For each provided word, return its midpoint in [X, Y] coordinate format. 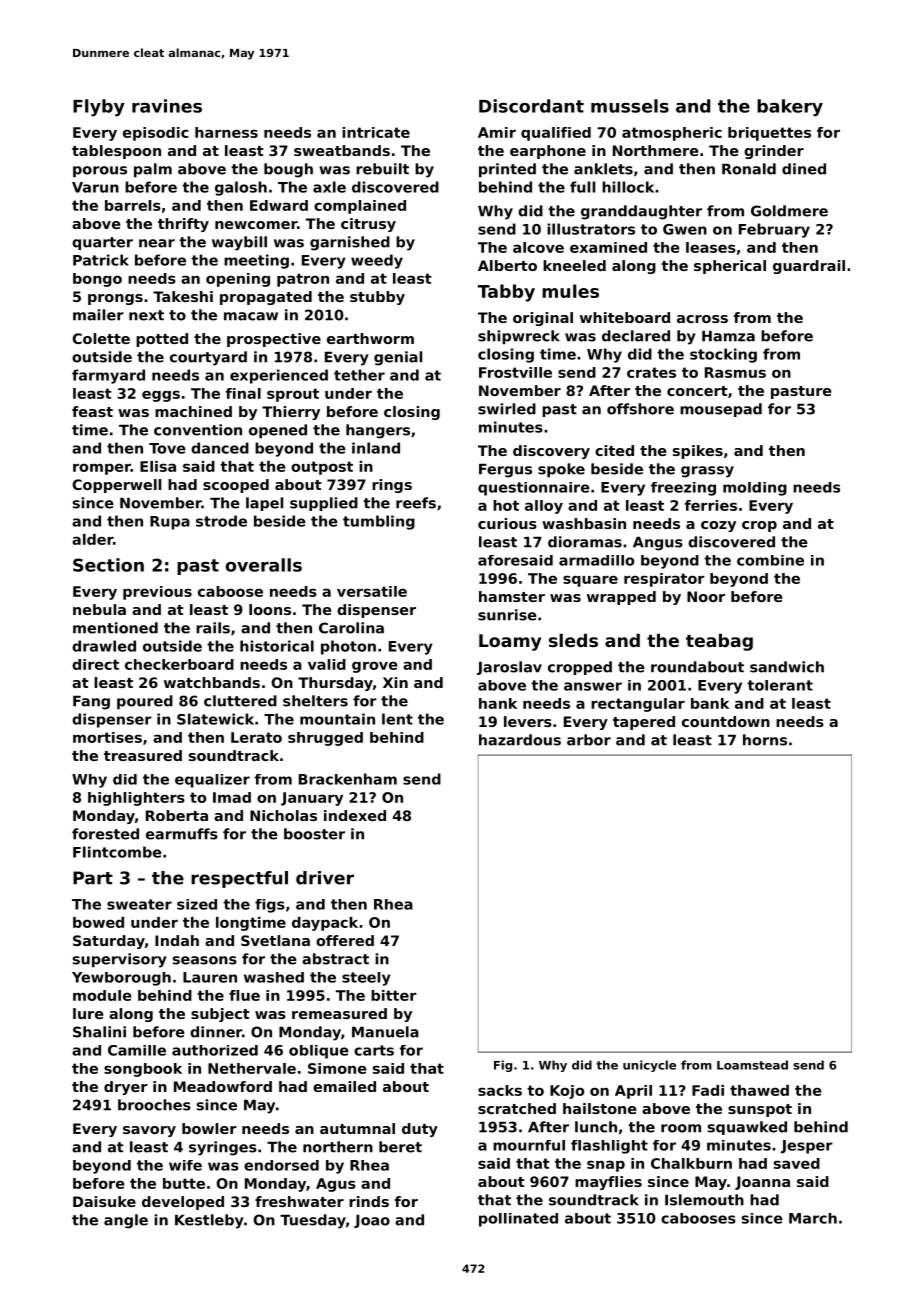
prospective [274, 340]
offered [345, 940]
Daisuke [104, 1201]
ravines [167, 106]
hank [498, 703]
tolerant [780, 685]
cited [614, 450]
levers [528, 721]
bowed [98, 922]
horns [765, 740]
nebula [99, 609]
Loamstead [752, 1065]
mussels [630, 106]
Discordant [531, 106]
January [312, 799]
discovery [551, 452]
